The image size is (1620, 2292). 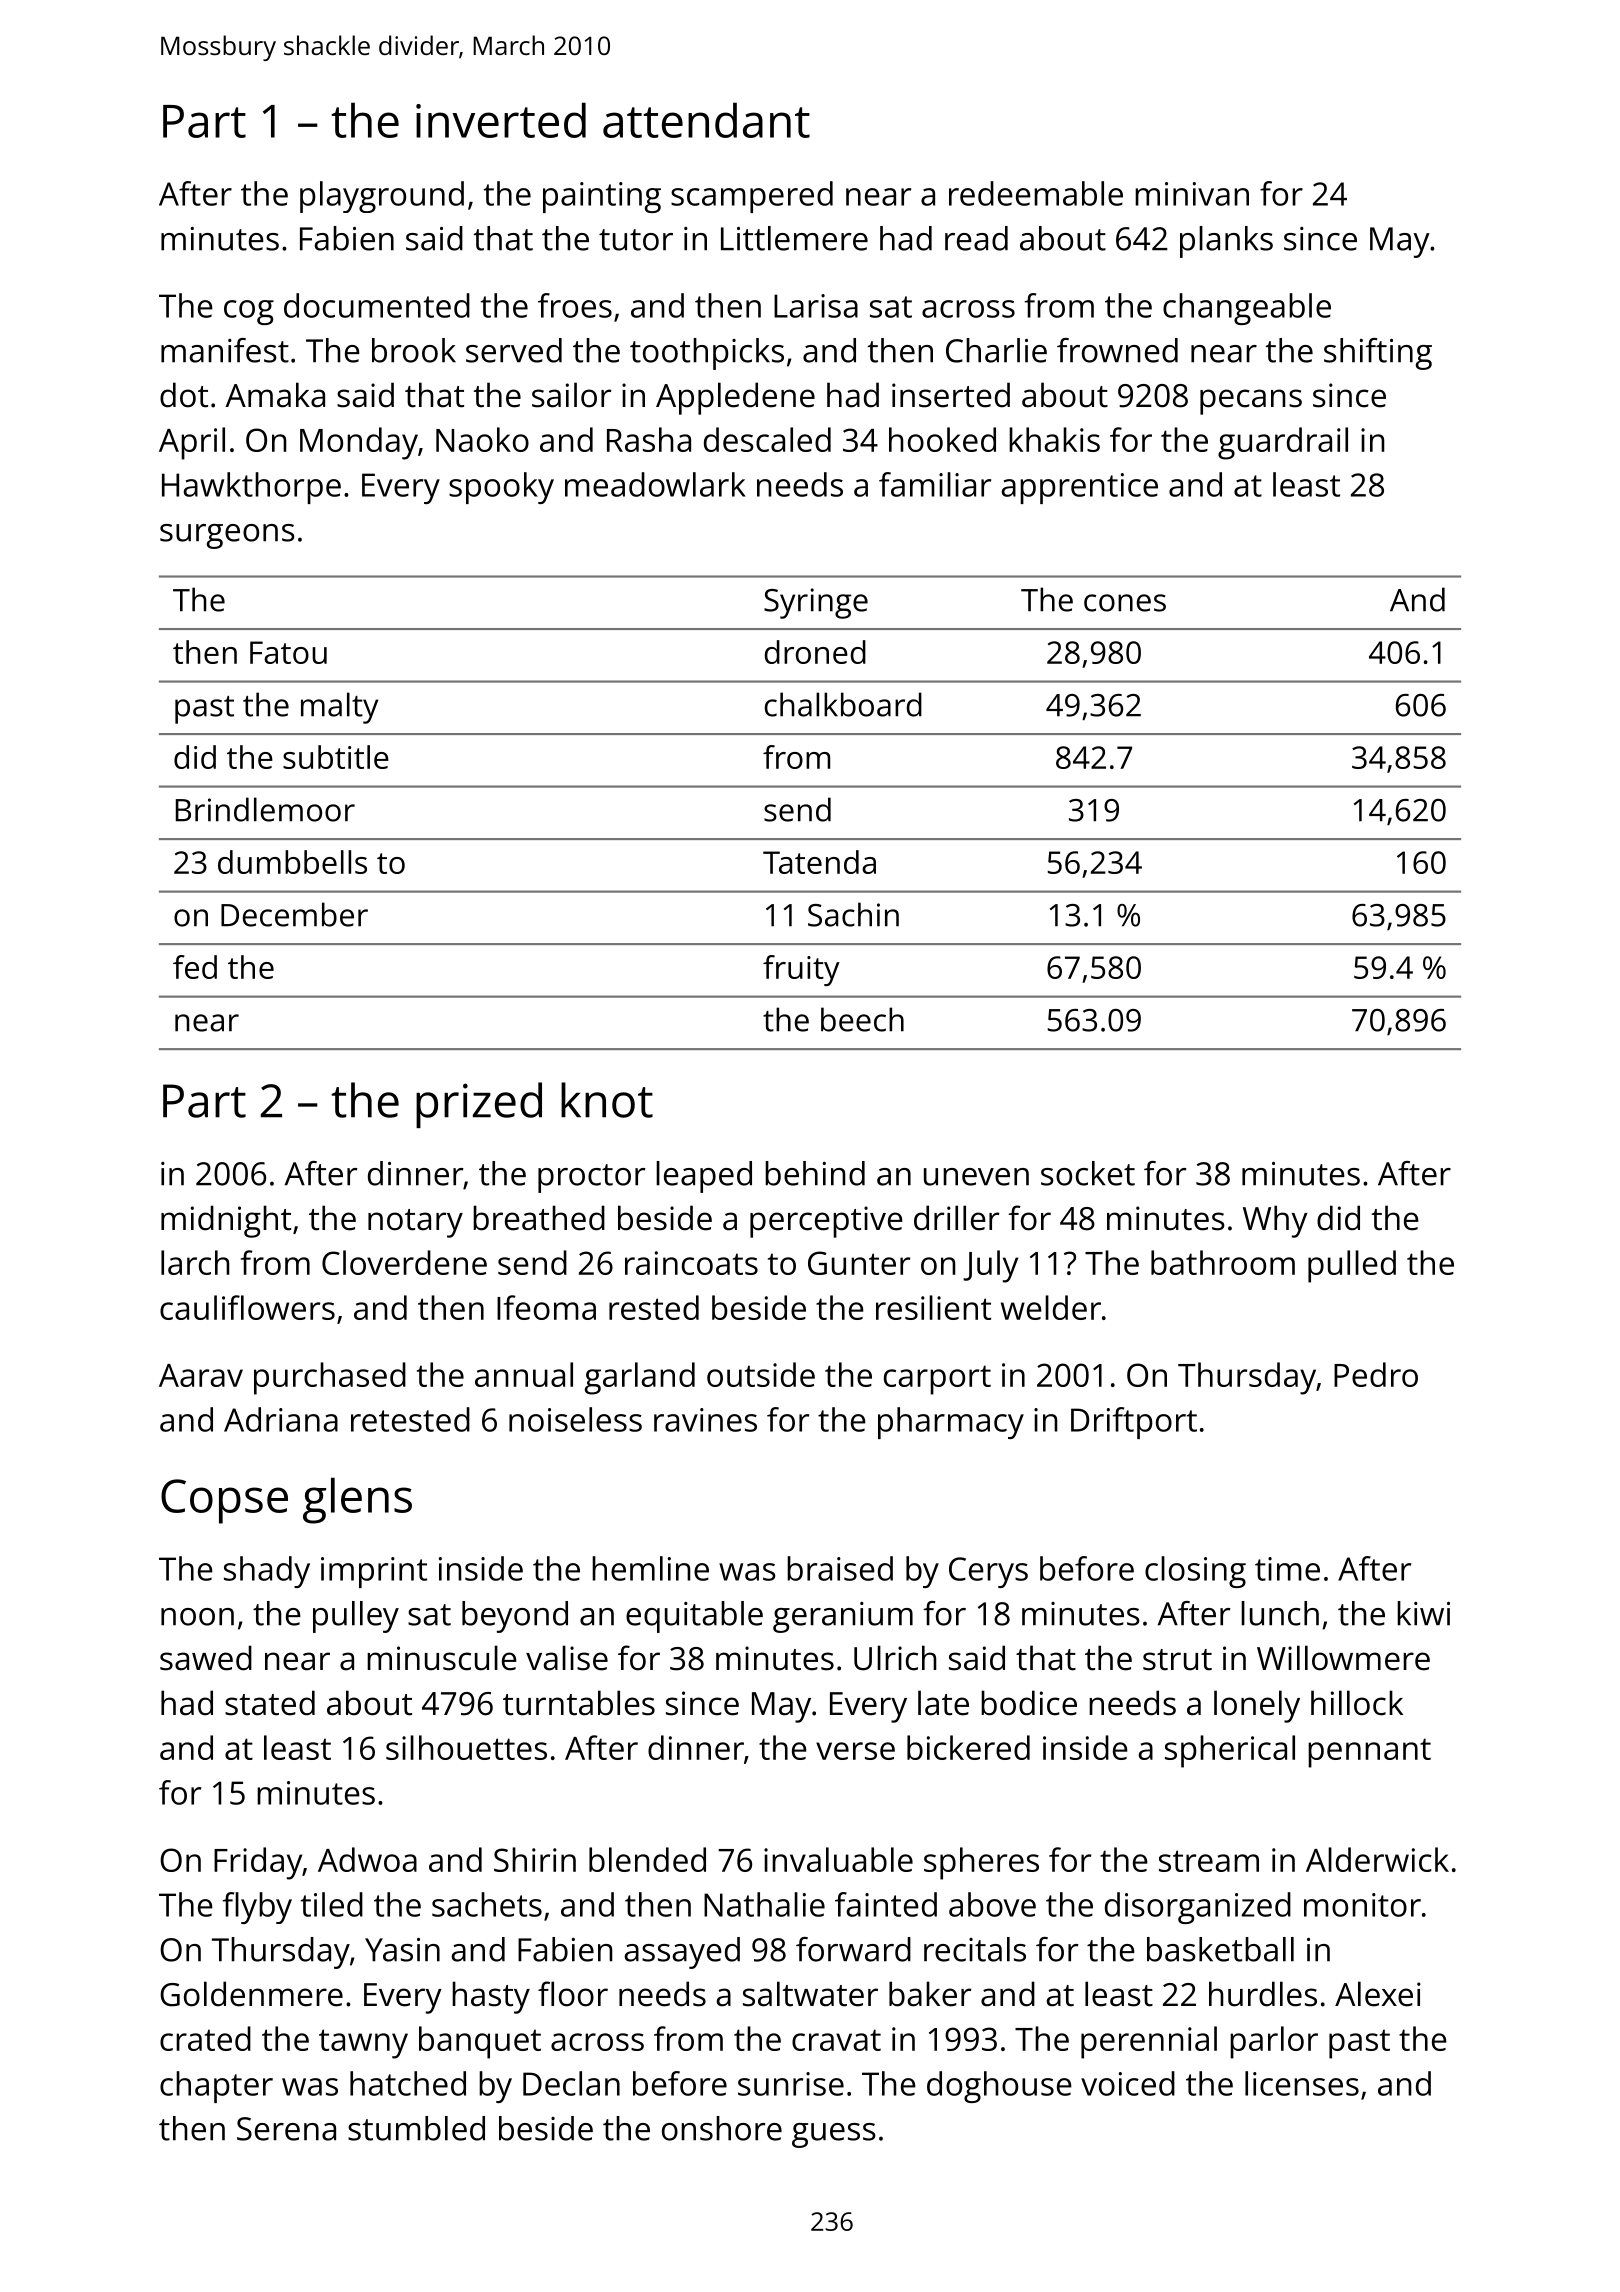 I want to click on fed, so click(x=195, y=967).
